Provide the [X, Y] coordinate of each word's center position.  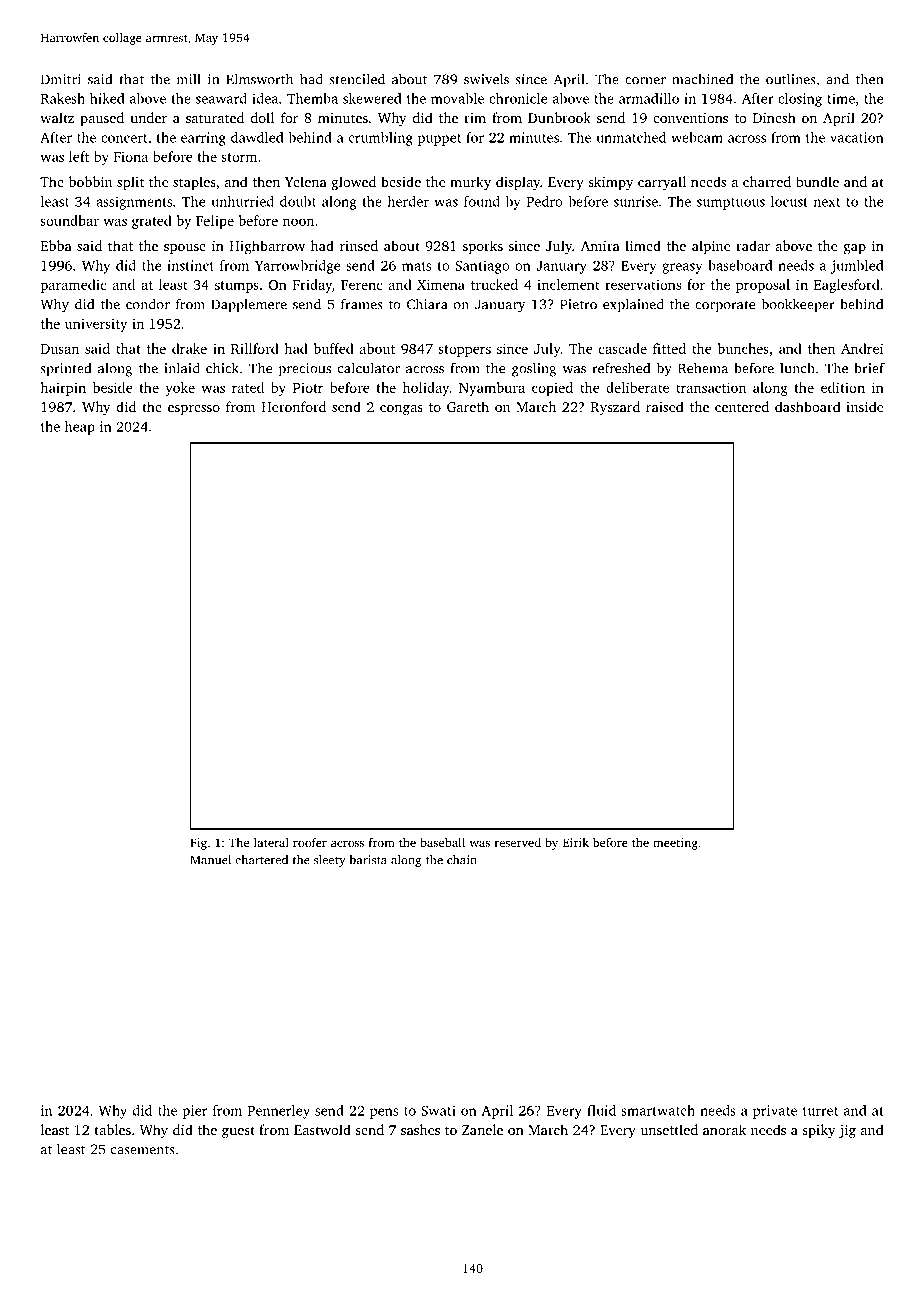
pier [194, 1112]
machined [702, 79]
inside [864, 406]
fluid [601, 1110]
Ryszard [615, 408]
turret [820, 1111]
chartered [261, 860]
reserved [518, 842]
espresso [194, 410]
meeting [675, 844]
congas [401, 410]
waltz [57, 117]
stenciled [357, 79]
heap [80, 428]
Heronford [294, 406]
